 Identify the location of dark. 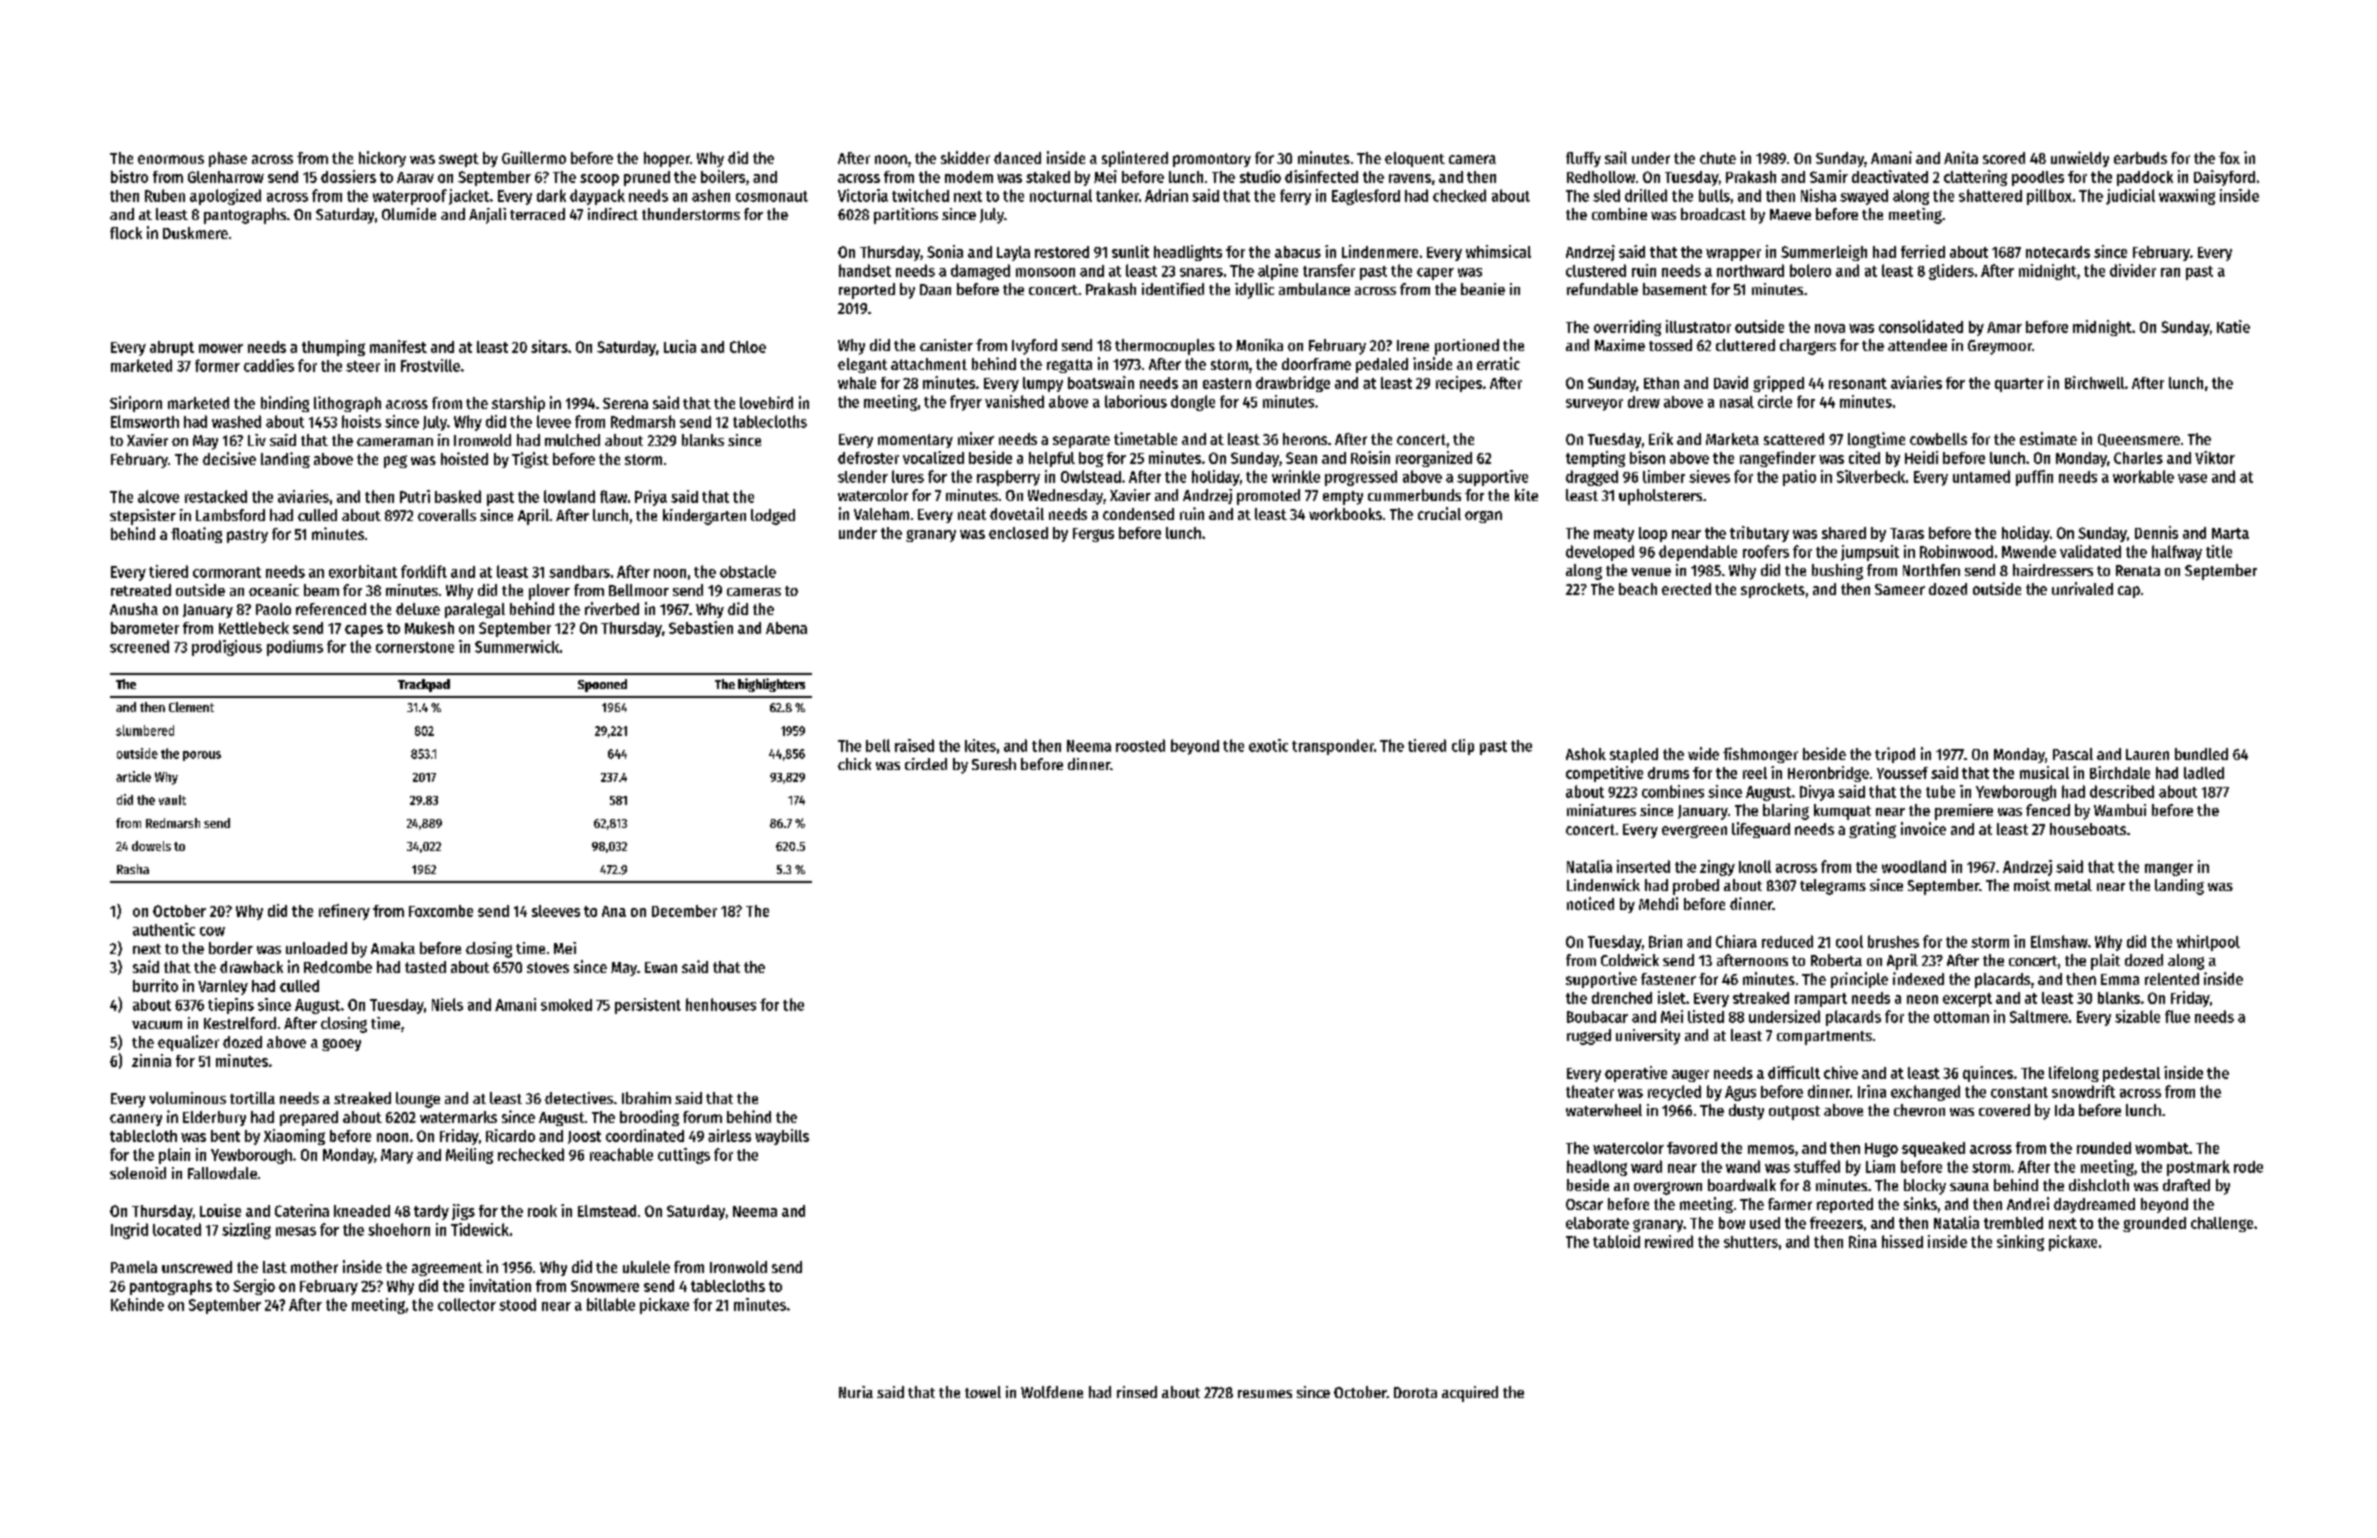
(551, 195).
